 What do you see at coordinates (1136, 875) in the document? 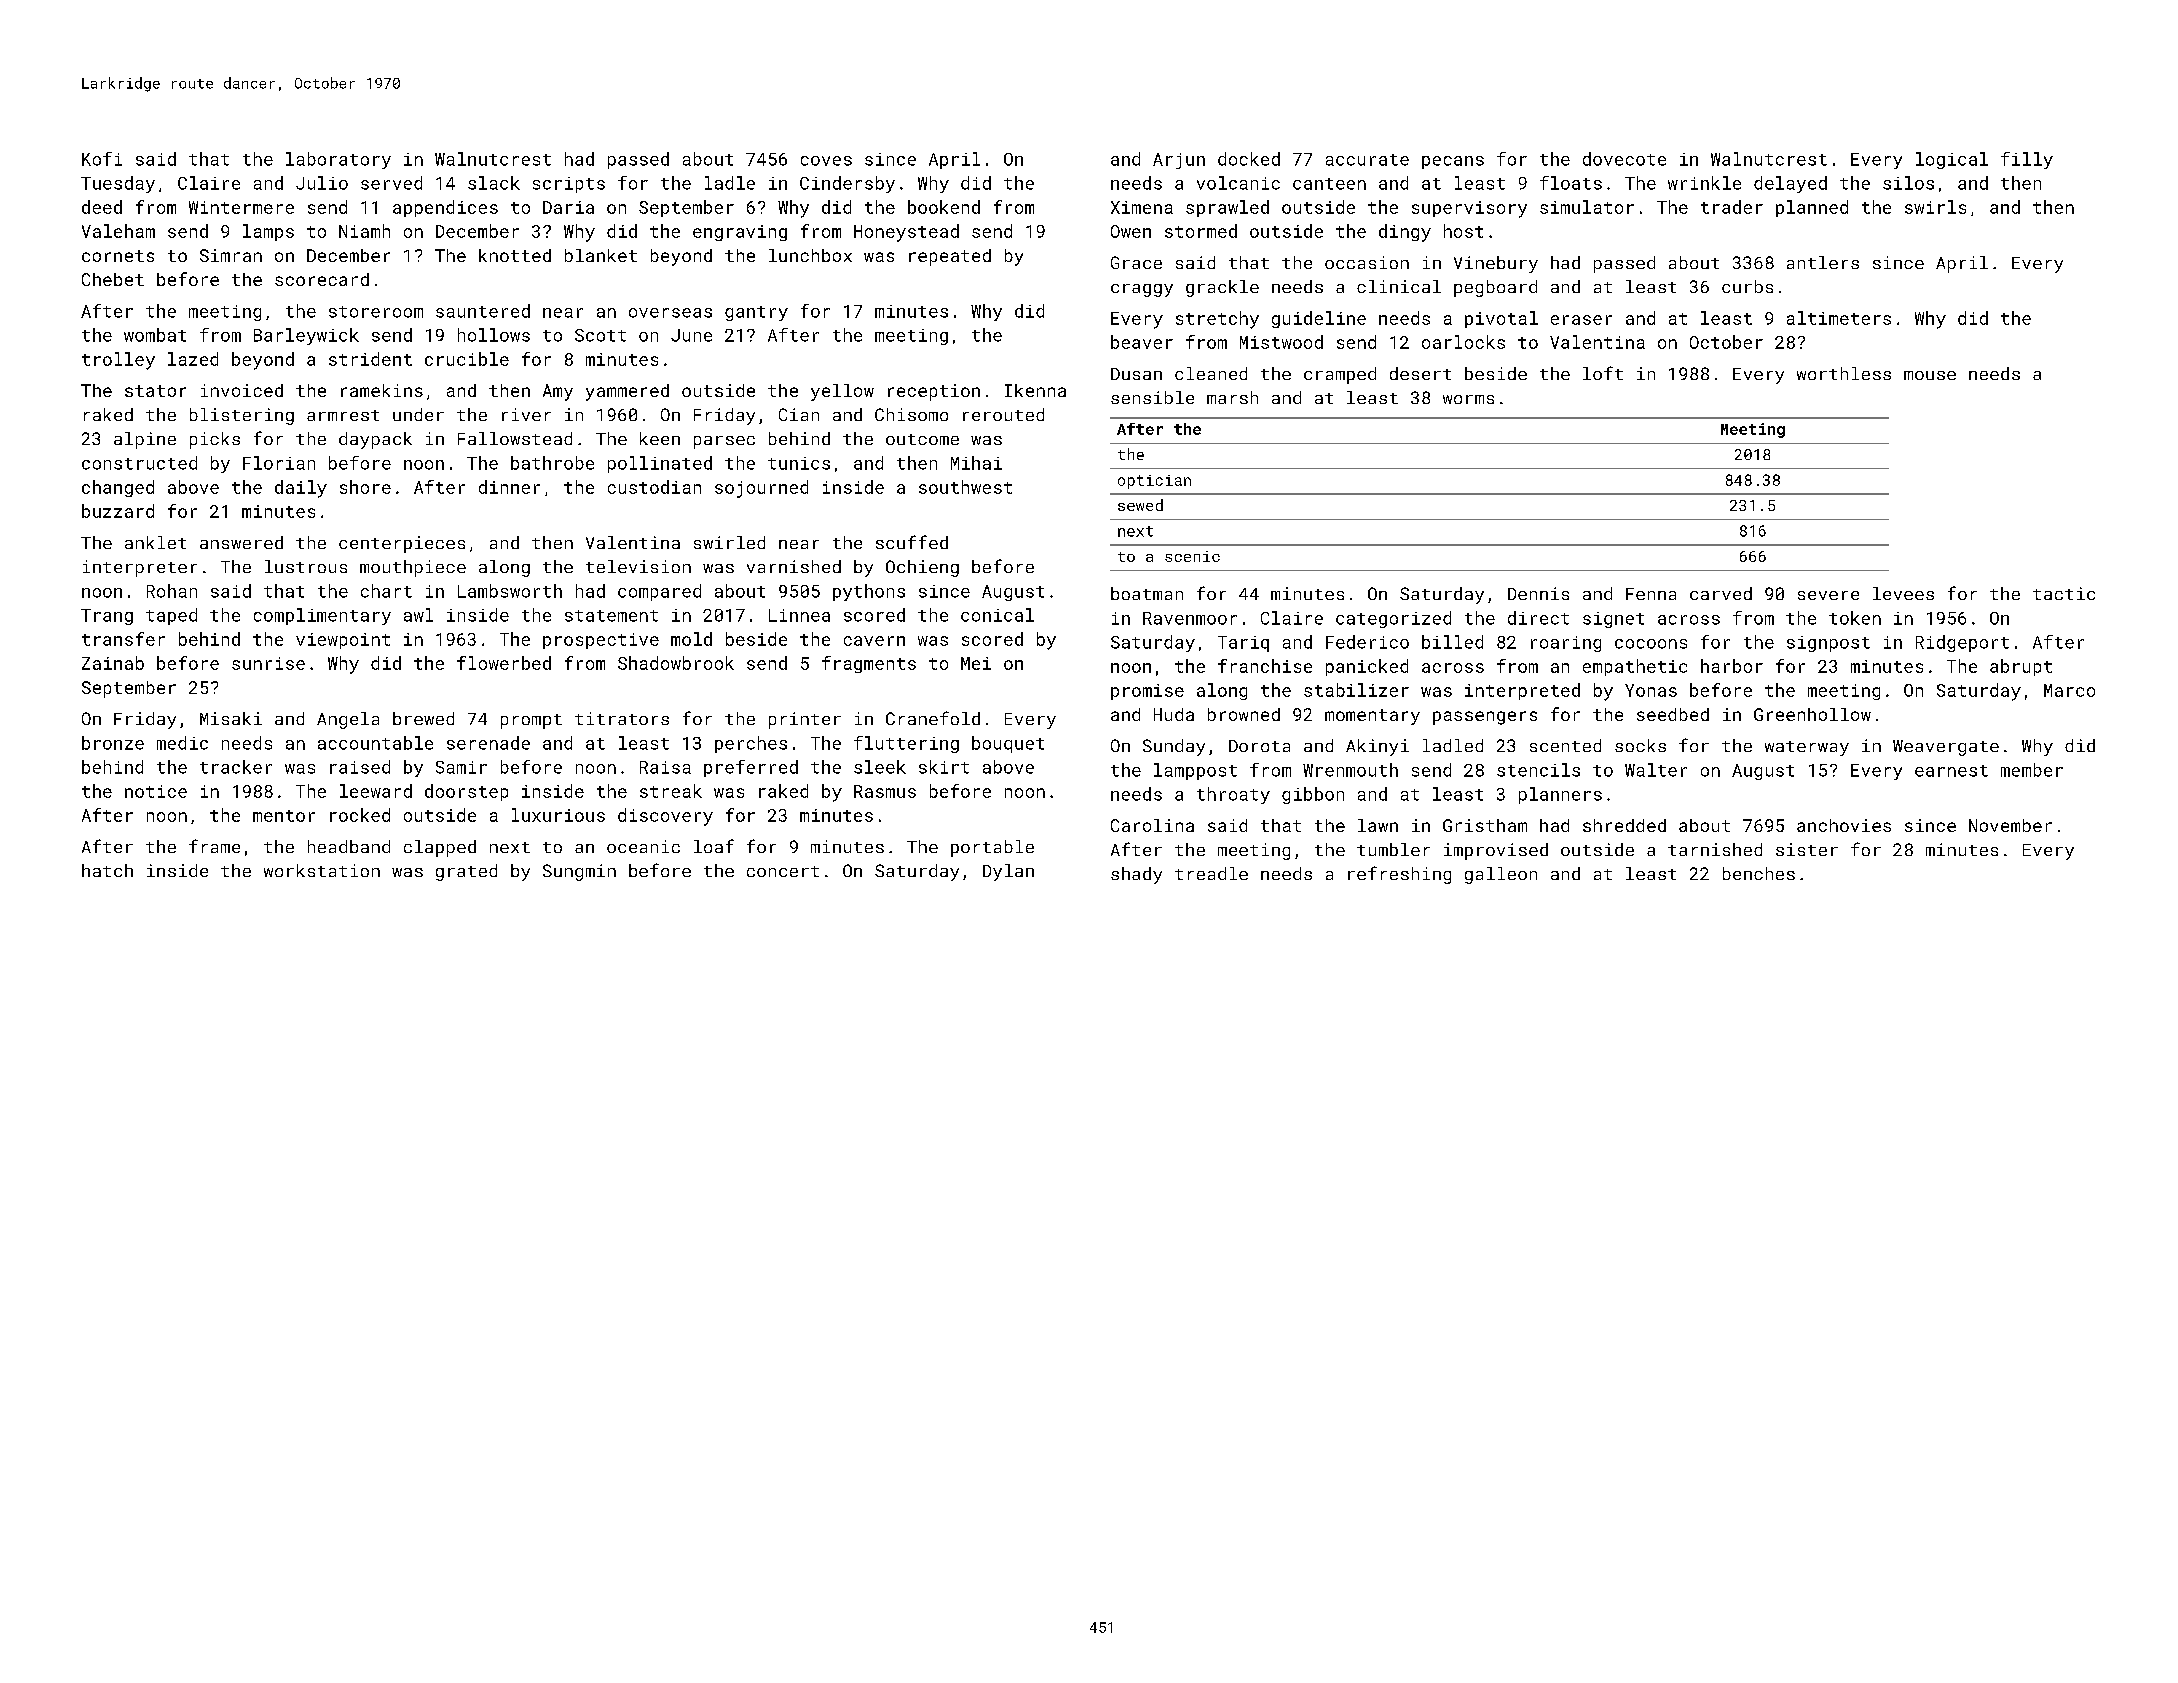
I see `shady` at bounding box center [1136, 875].
